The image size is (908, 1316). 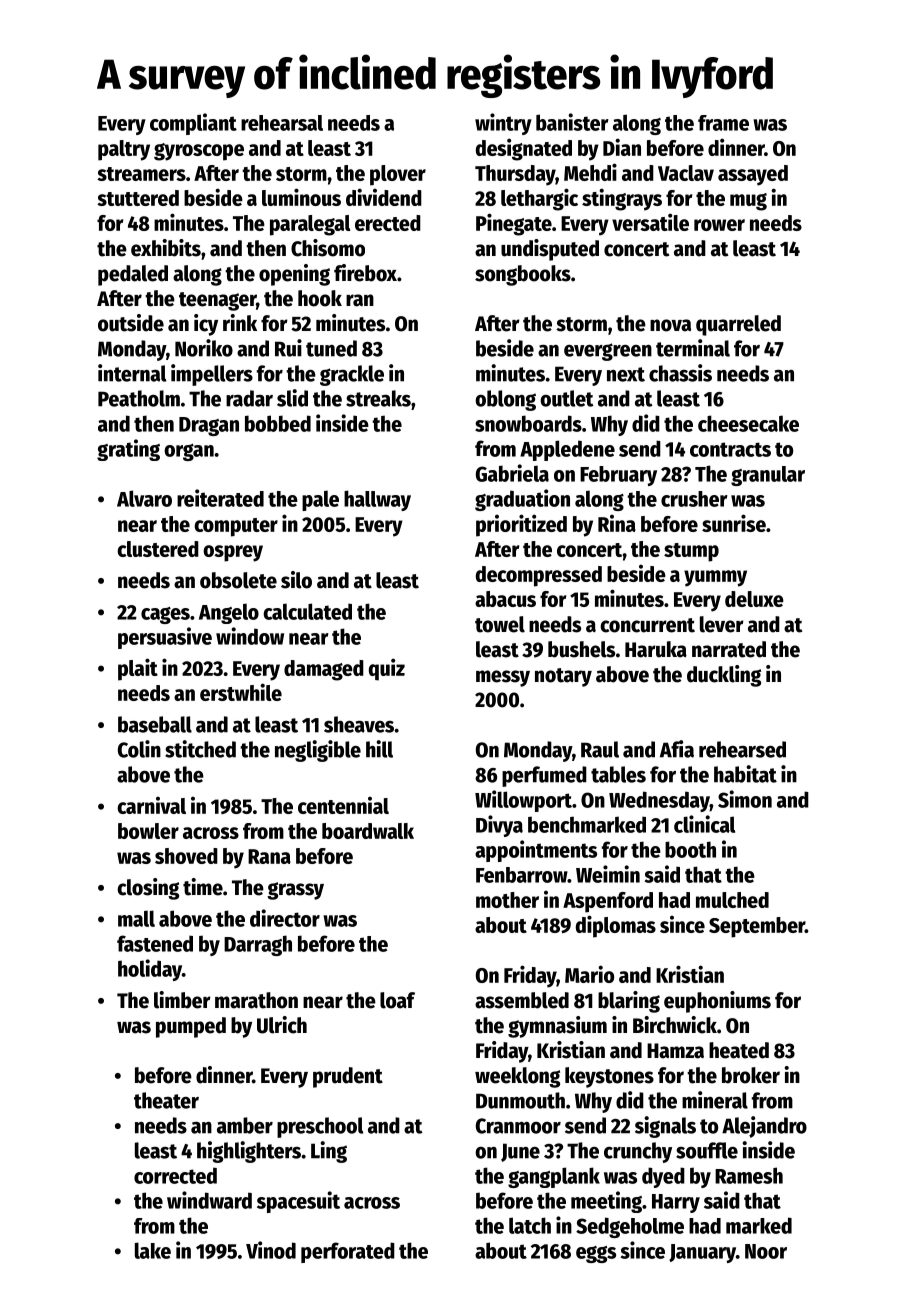 I want to click on time, so click(x=203, y=887).
